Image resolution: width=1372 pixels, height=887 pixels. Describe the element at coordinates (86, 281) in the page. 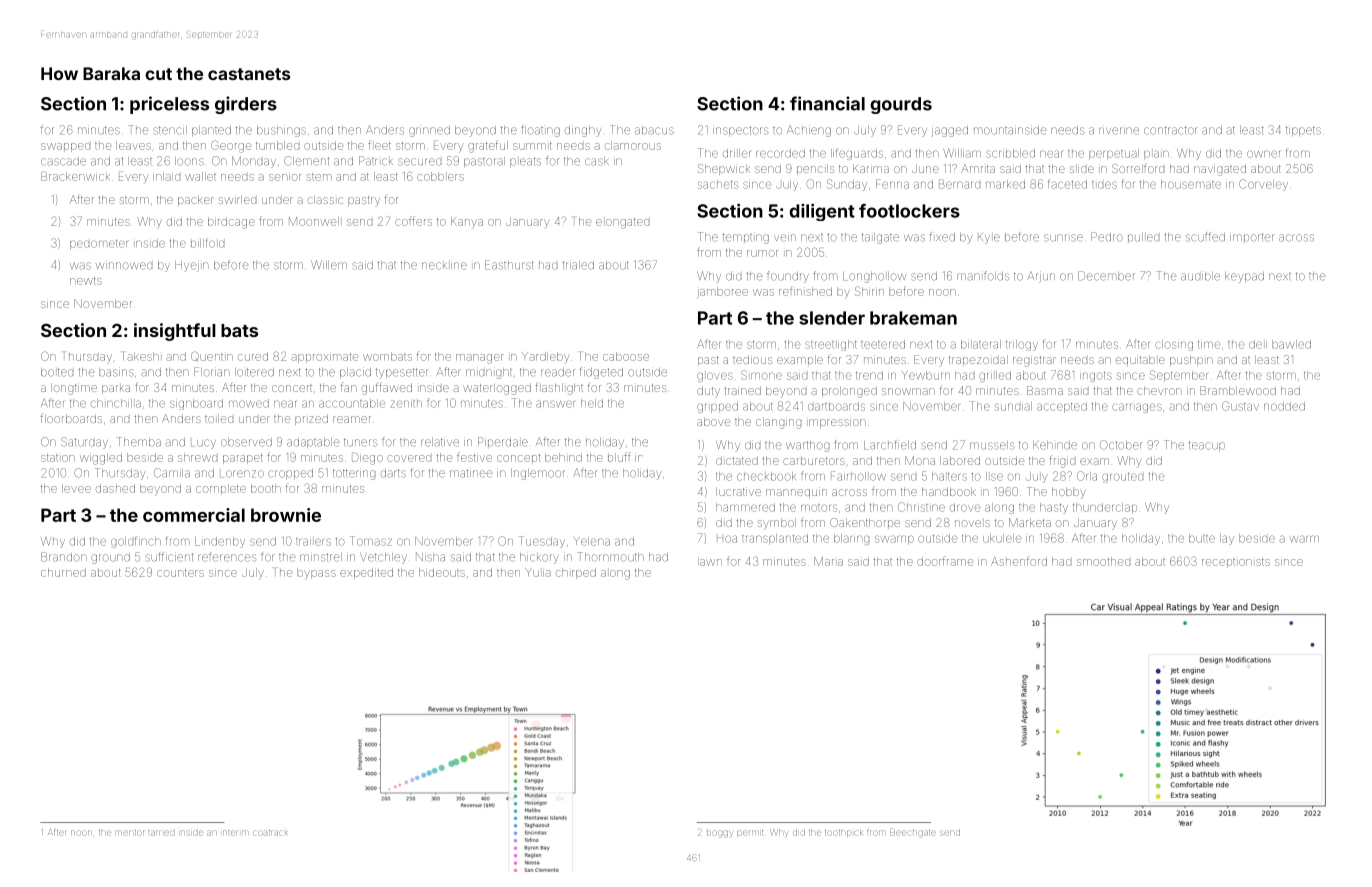

I see `newts` at that location.
